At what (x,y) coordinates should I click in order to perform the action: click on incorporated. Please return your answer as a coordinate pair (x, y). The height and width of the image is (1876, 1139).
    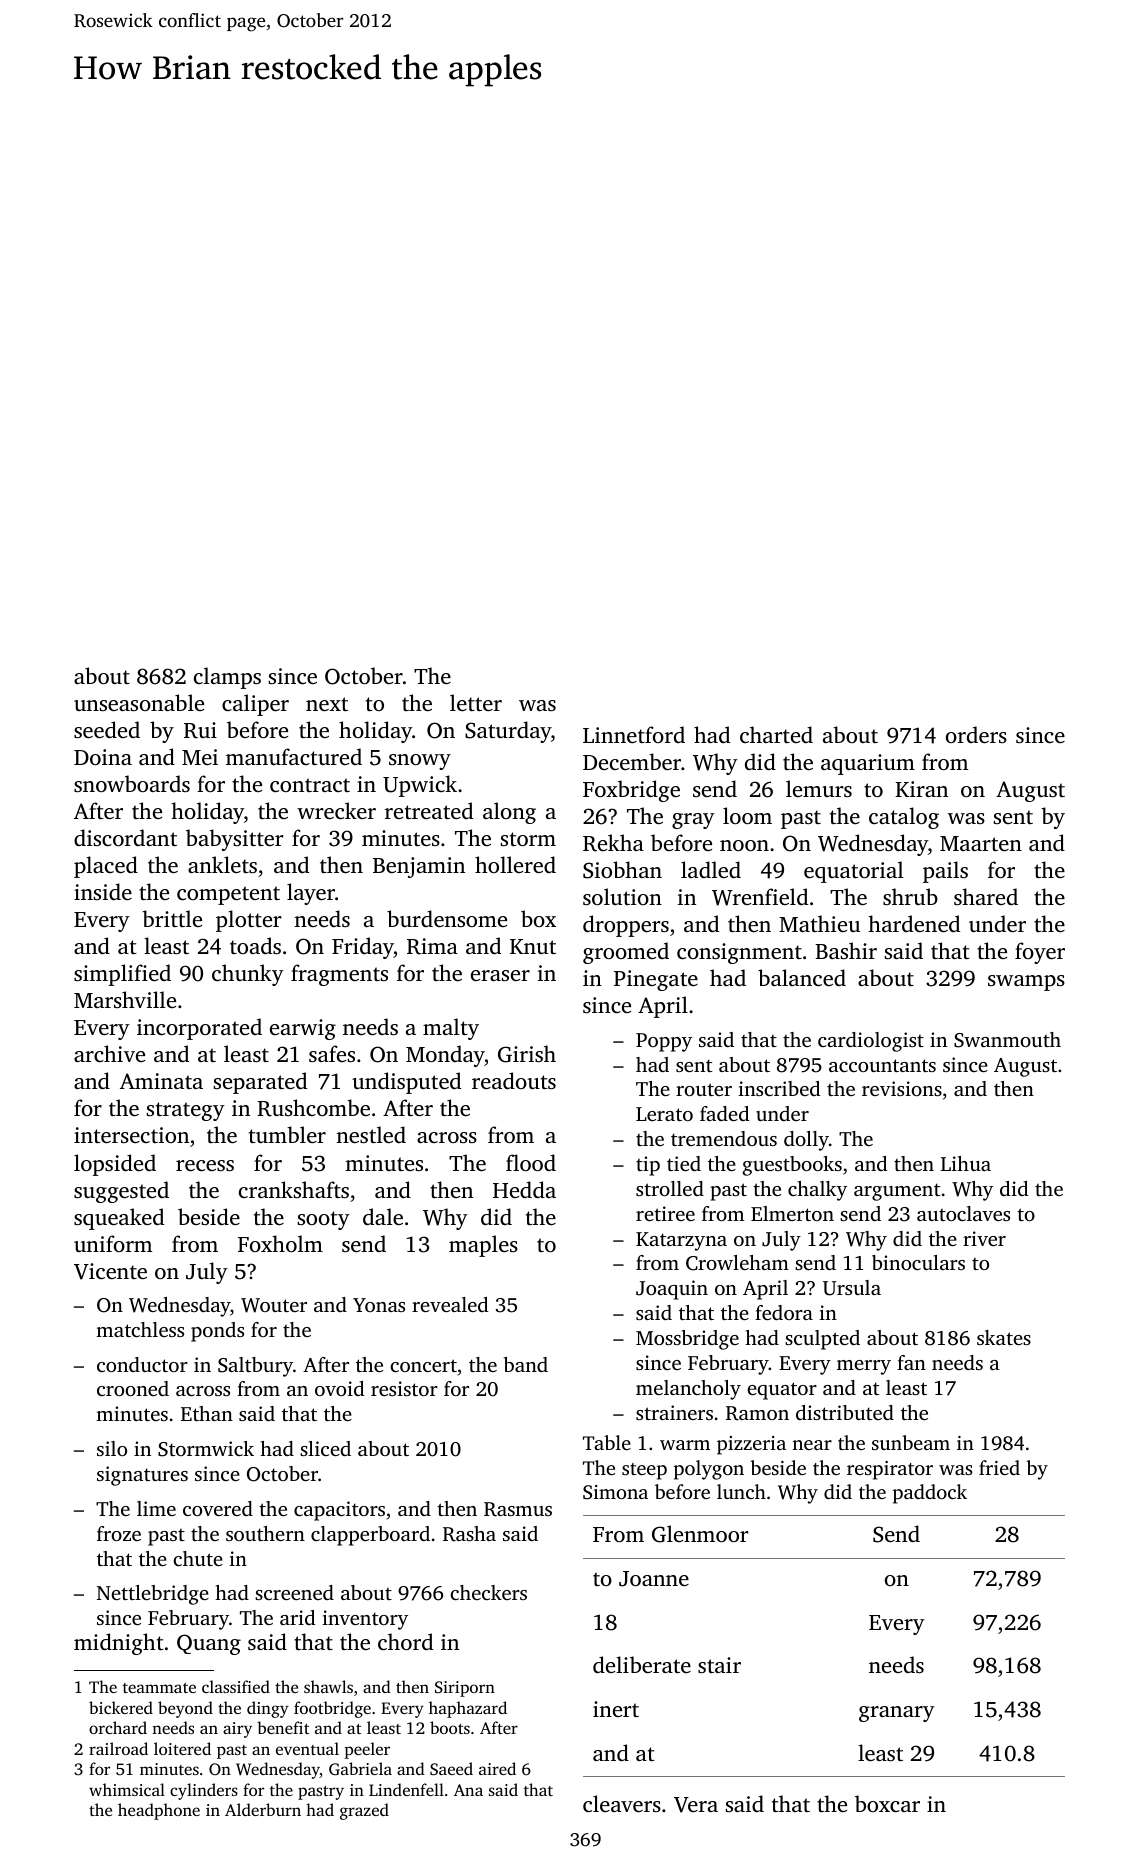
    Looking at the image, I should click on (199, 1029).
